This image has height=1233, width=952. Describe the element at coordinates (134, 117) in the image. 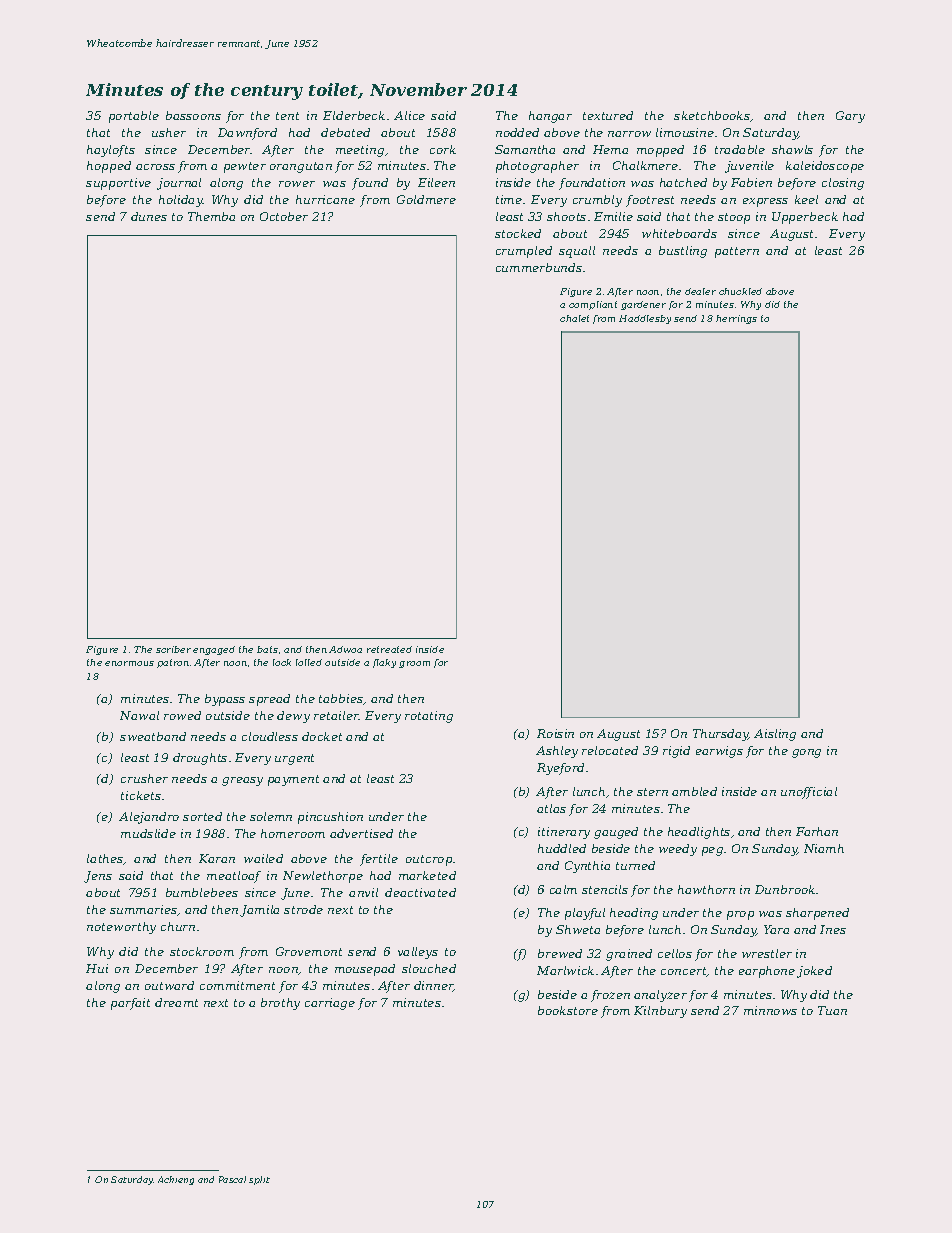

I see `portable` at that location.
